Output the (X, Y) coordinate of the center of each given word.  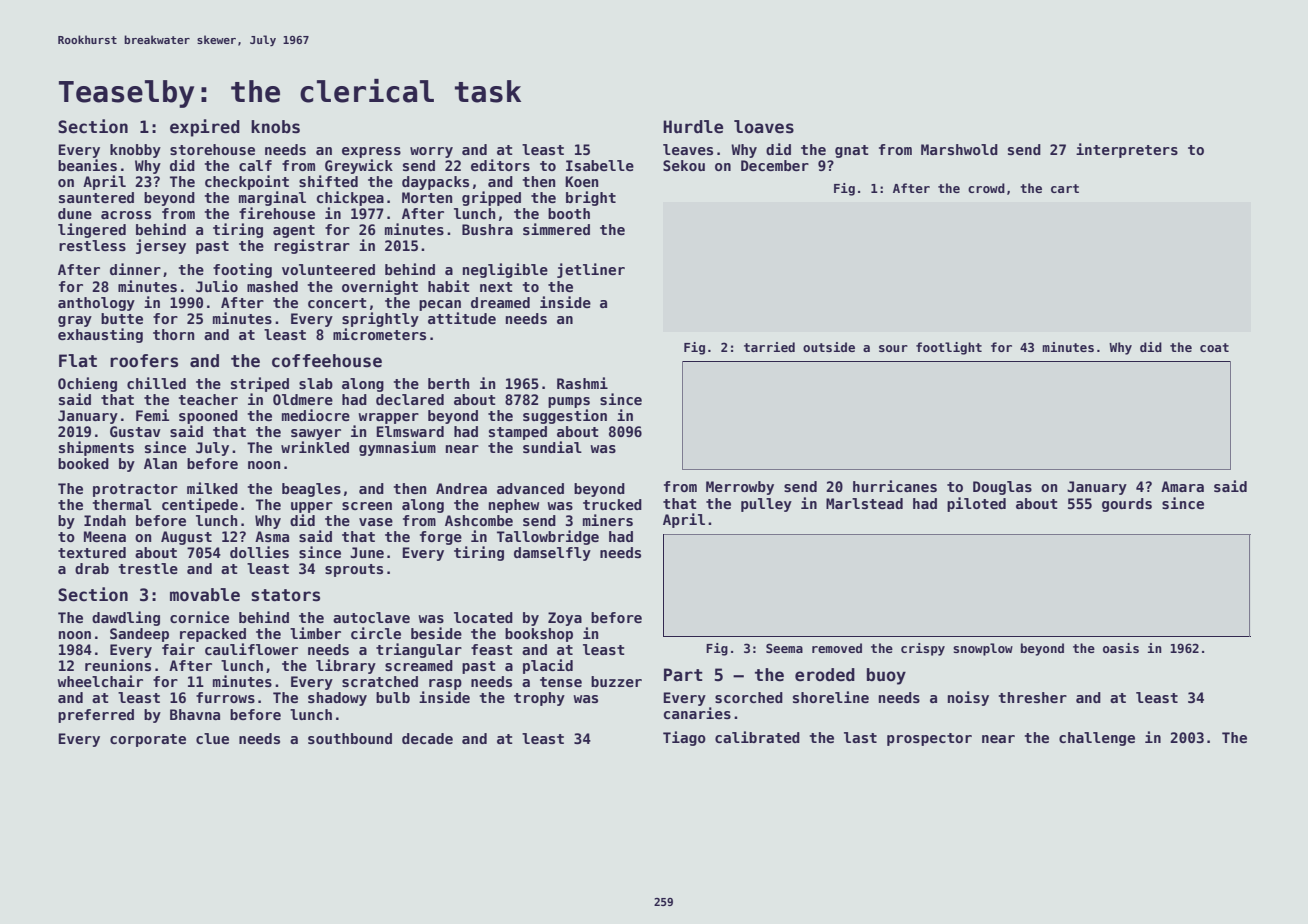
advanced (530, 488)
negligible (505, 270)
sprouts (354, 570)
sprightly (380, 319)
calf (255, 165)
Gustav (135, 431)
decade (427, 738)
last (860, 737)
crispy (923, 649)
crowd (986, 188)
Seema (784, 648)
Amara (1182, 486)
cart (1065, 188)
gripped (491, 198)
